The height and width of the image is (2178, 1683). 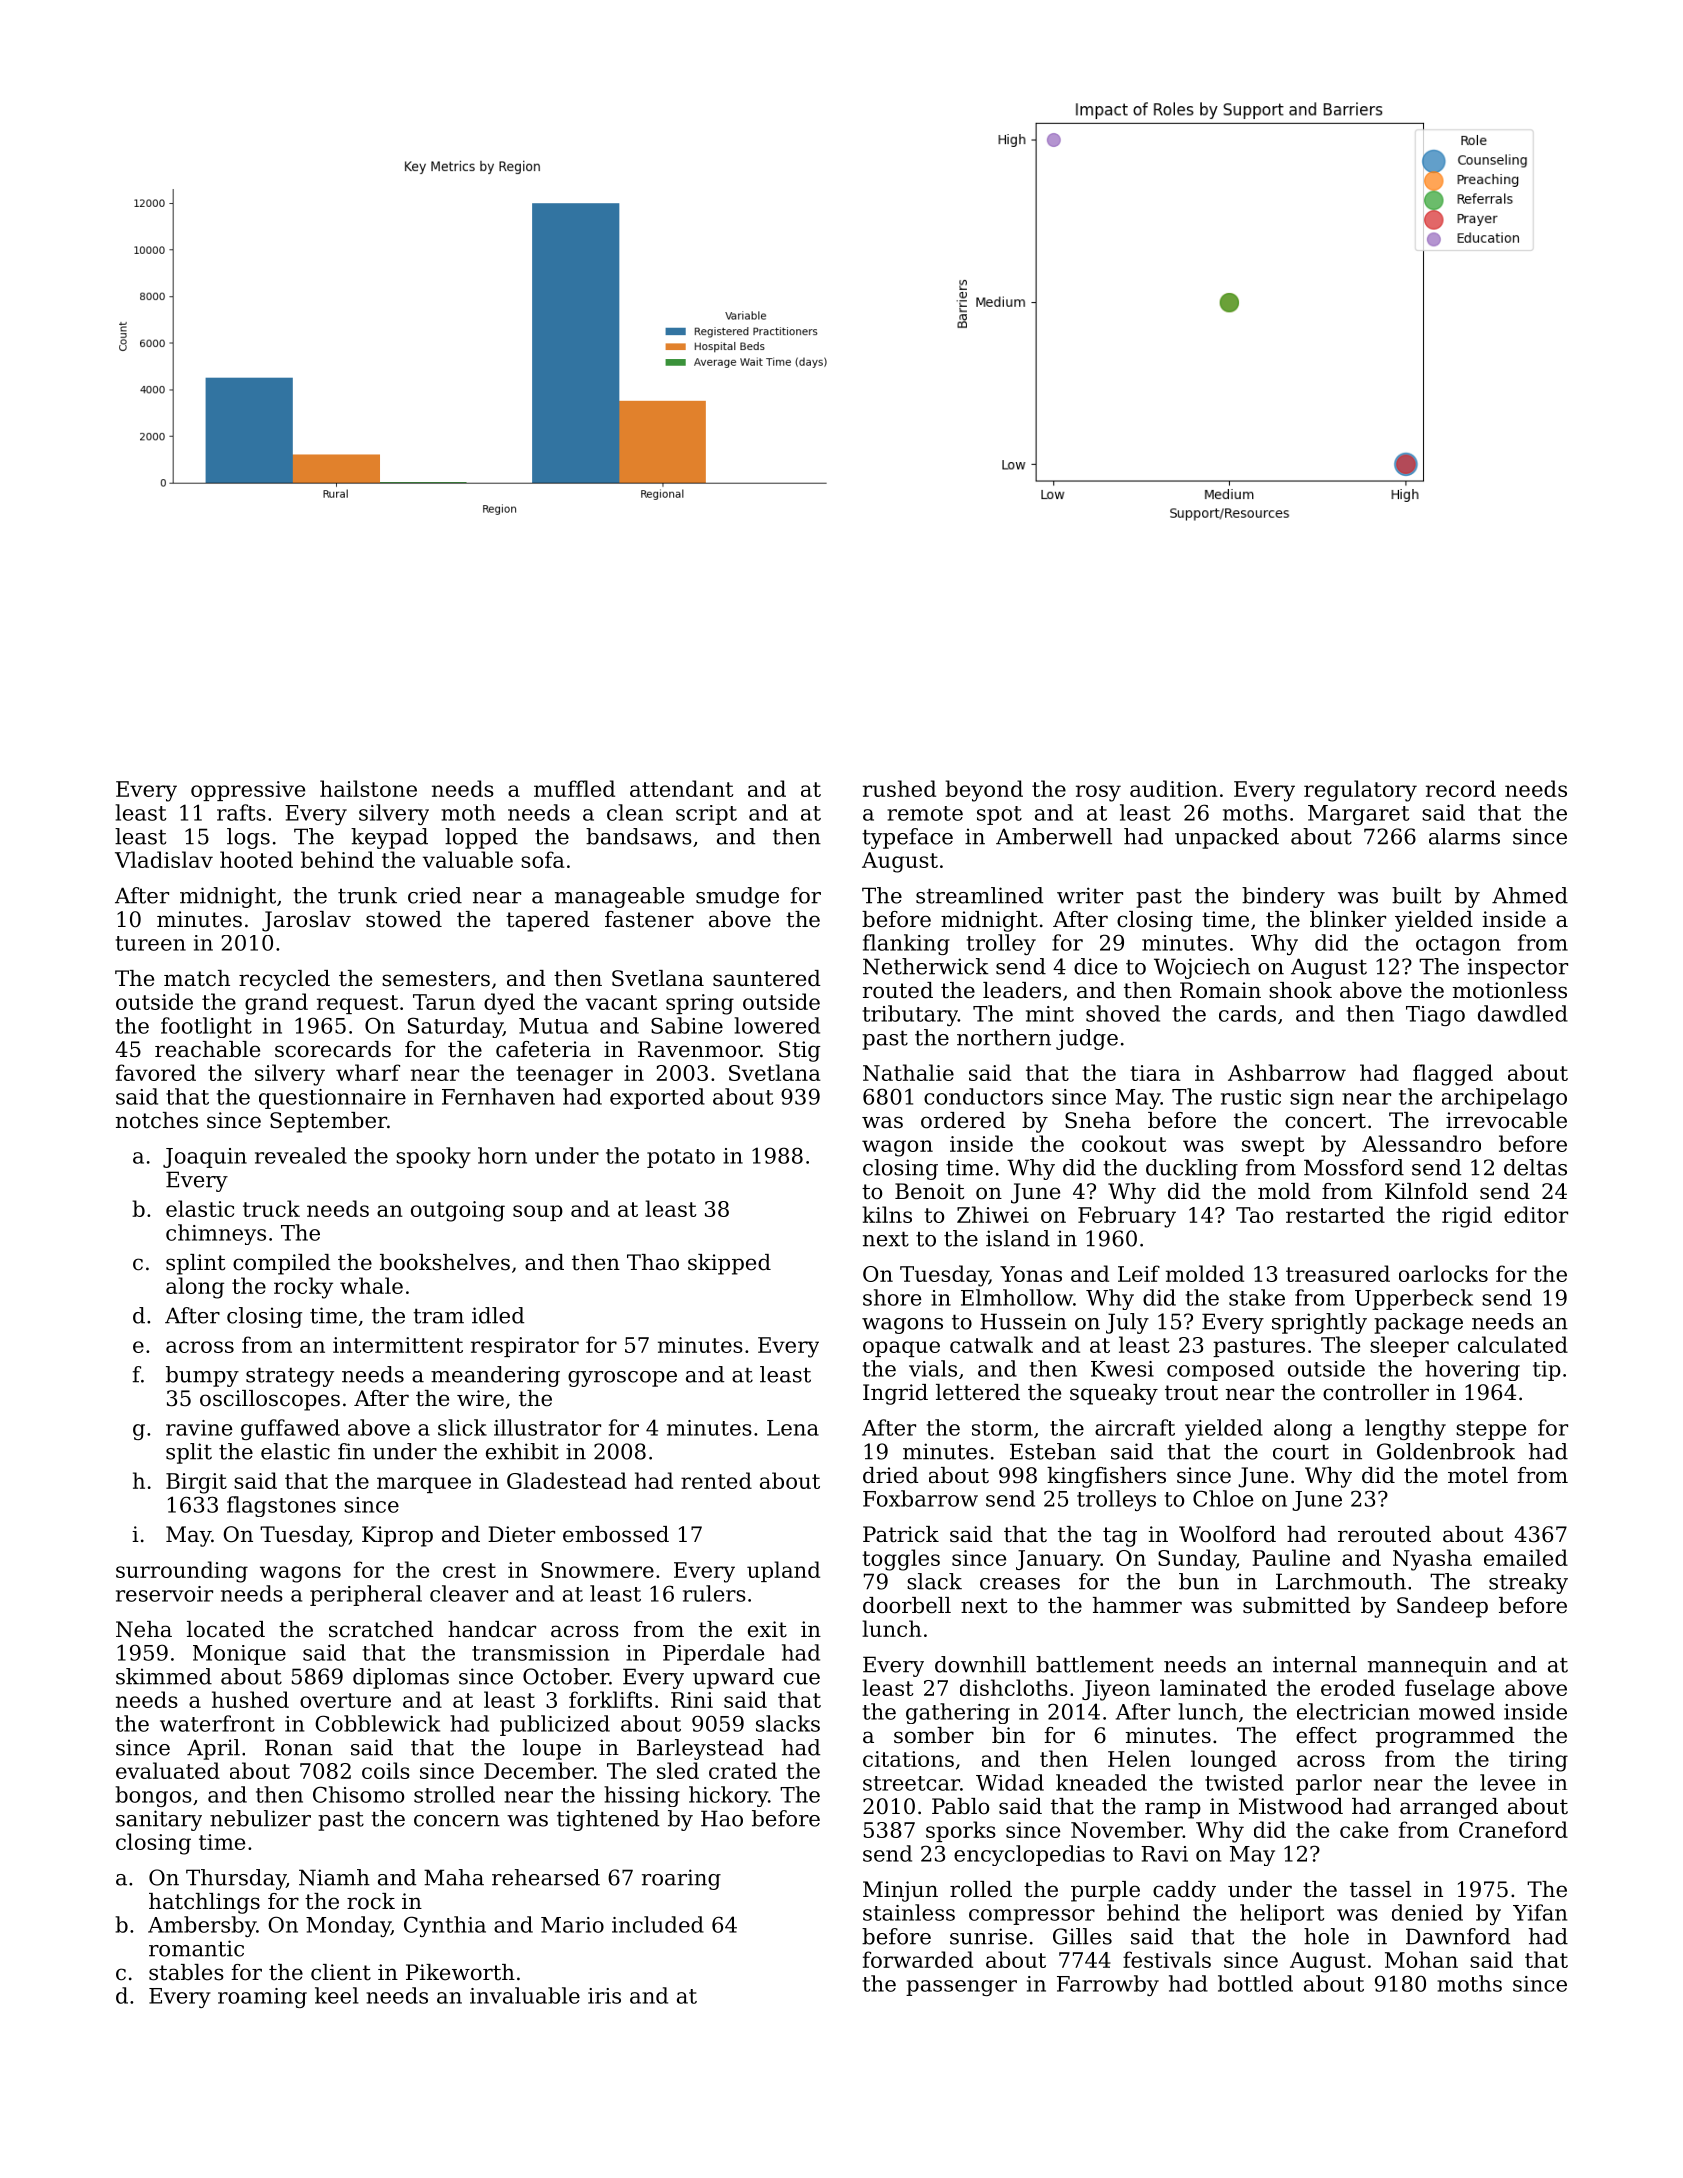 What do you see at coordinates (926, 966) in the image?
I see `Netherwick` at bounding box center [926, 966].
